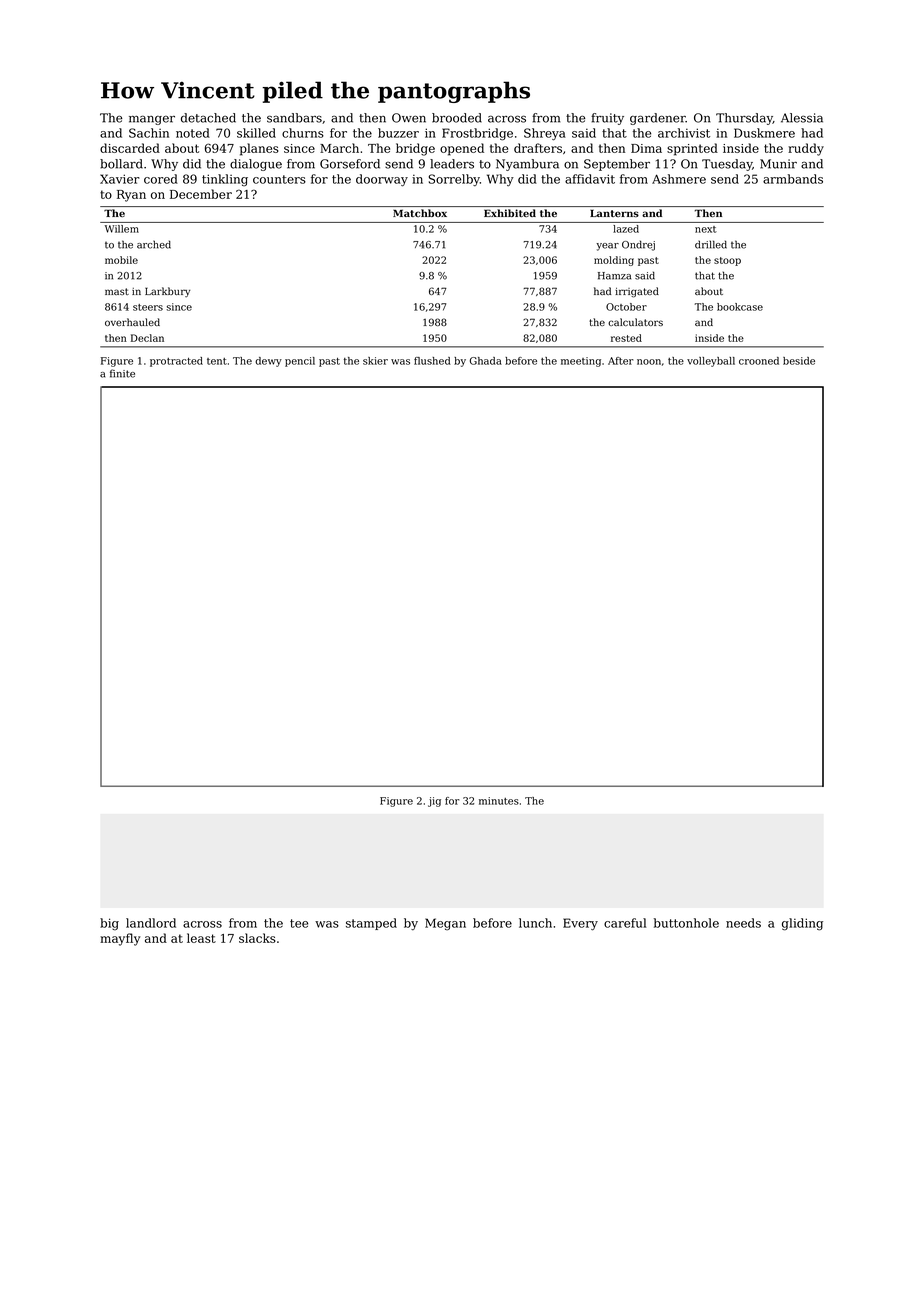  What do you see at coordinates (151, 923) in the image?
I see `landlord` at bounding box center [151, 923].
